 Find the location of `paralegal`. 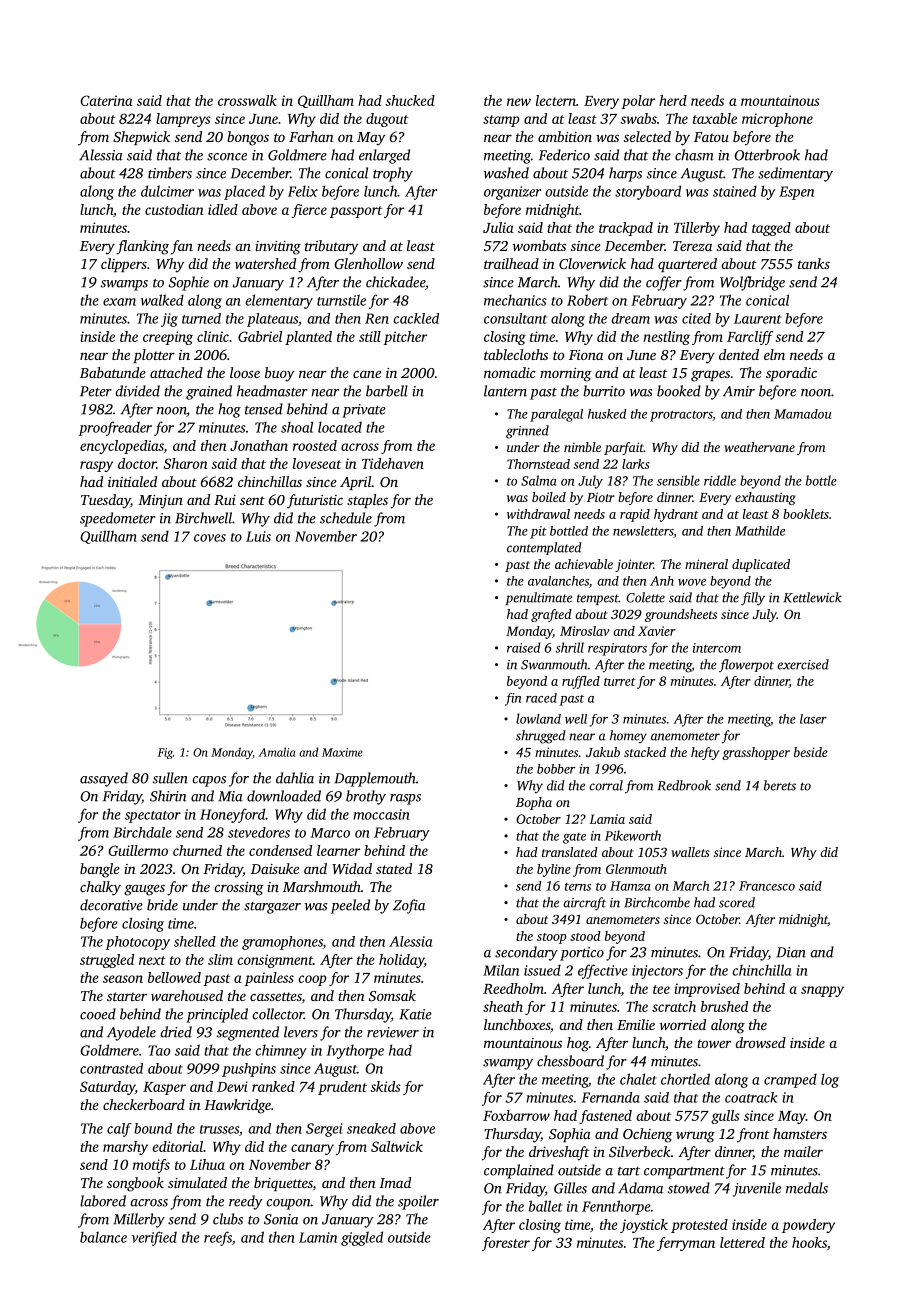

paralegal is located at coordinates (556, 415).
